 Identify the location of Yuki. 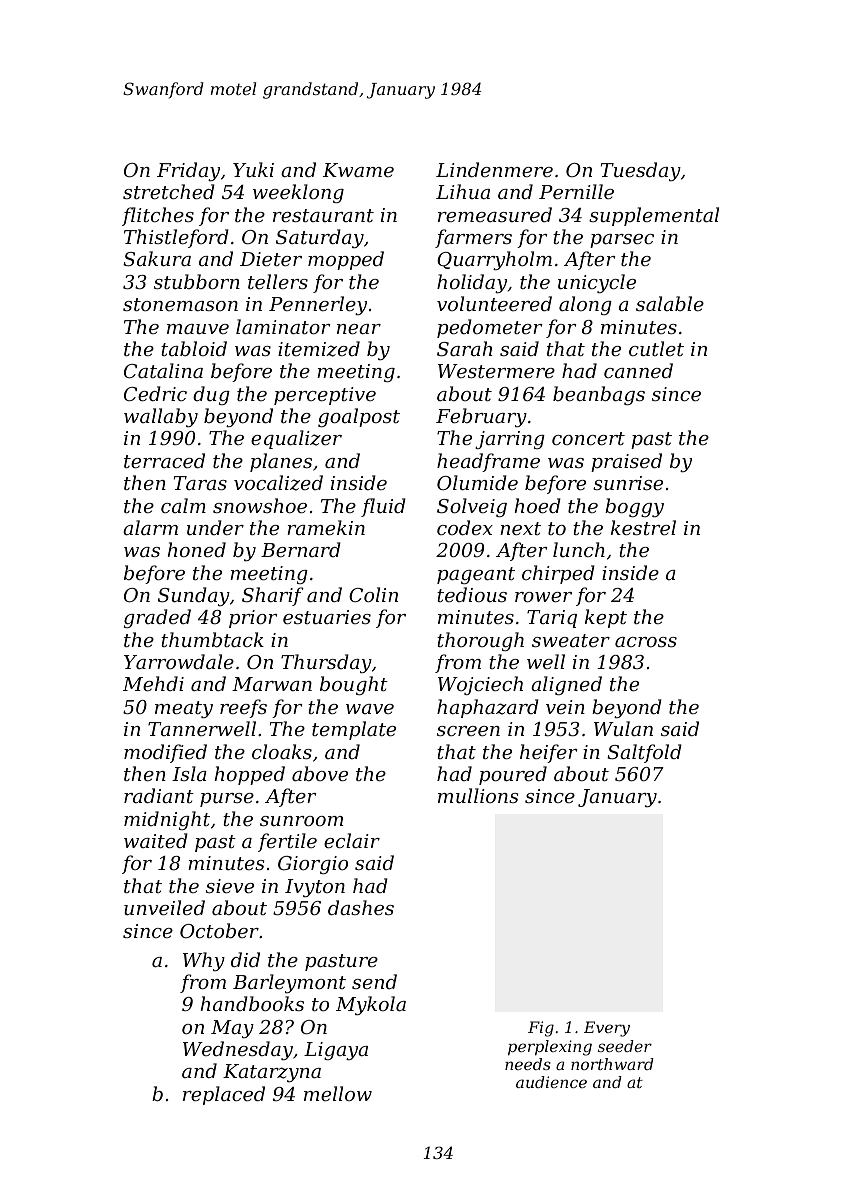
(253, 169).
